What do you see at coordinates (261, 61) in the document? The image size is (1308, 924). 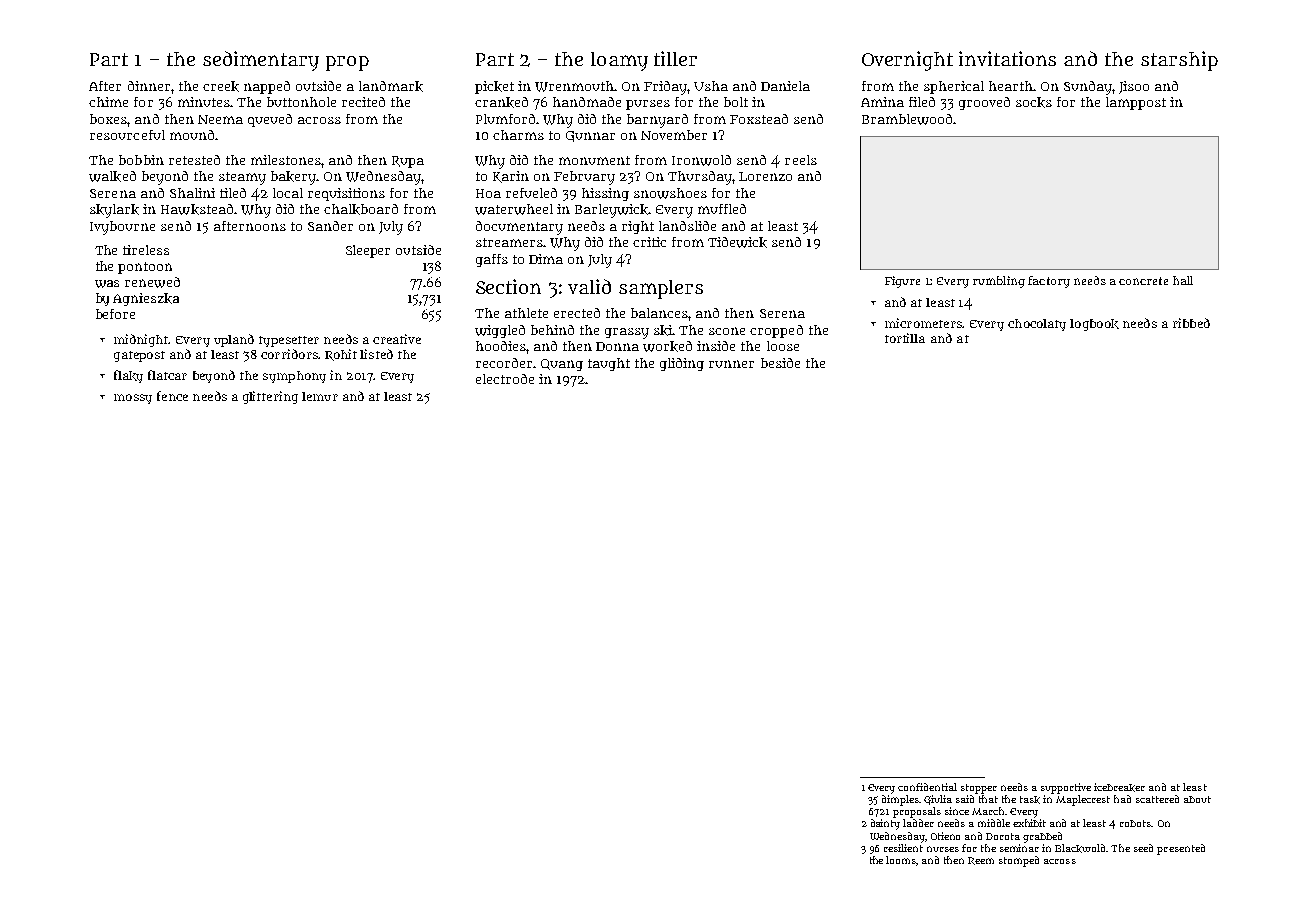 I see `sedimentary` at bounding box center [261, 61].
